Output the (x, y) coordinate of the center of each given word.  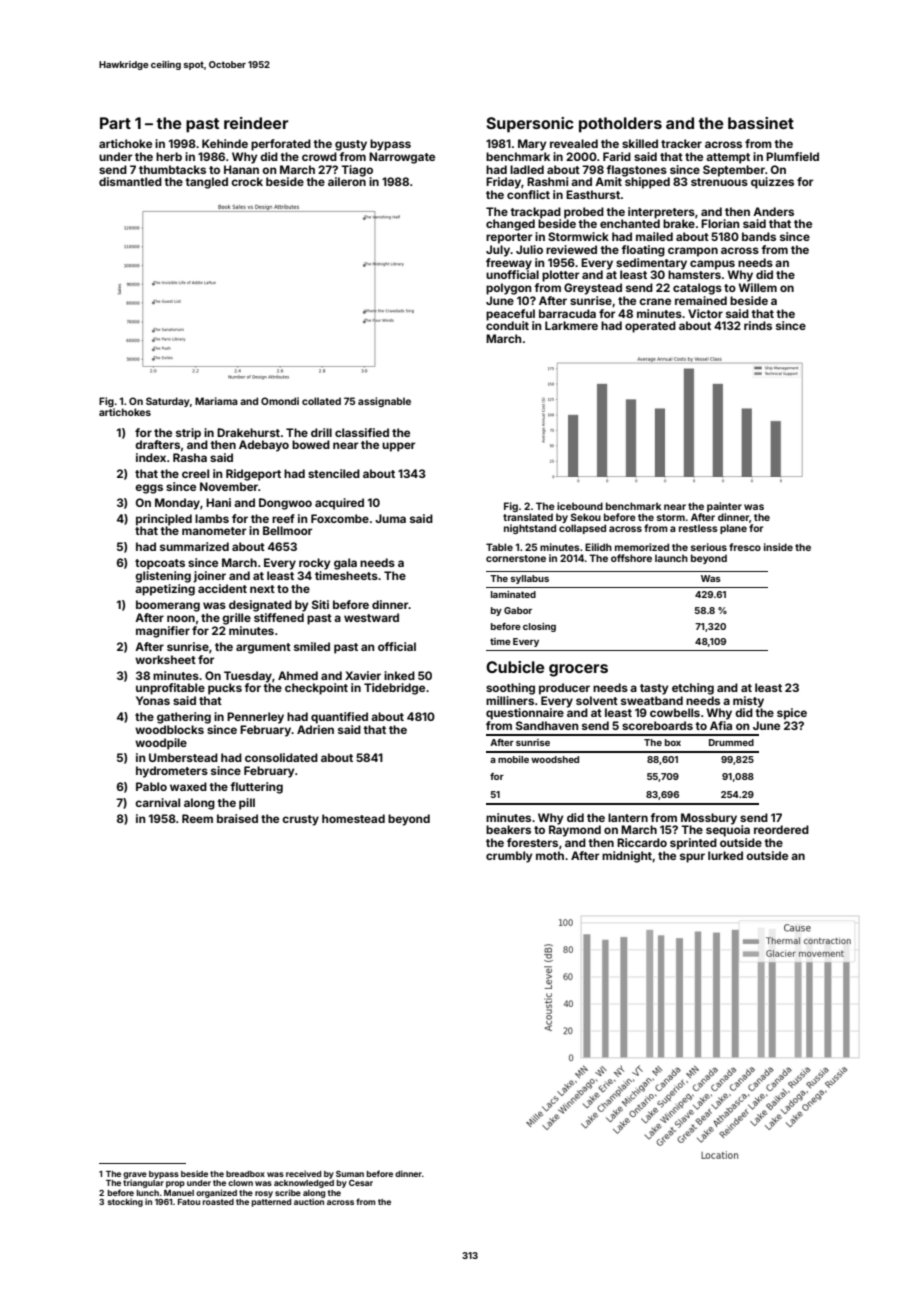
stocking (125, 1202)
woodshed (555, 759)
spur (692, 858)
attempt (728, 158)
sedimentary (651, 264)
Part (115, 123)
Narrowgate (402, 158)
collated (321, 401)
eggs (149, 489)
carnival (157, 802)
